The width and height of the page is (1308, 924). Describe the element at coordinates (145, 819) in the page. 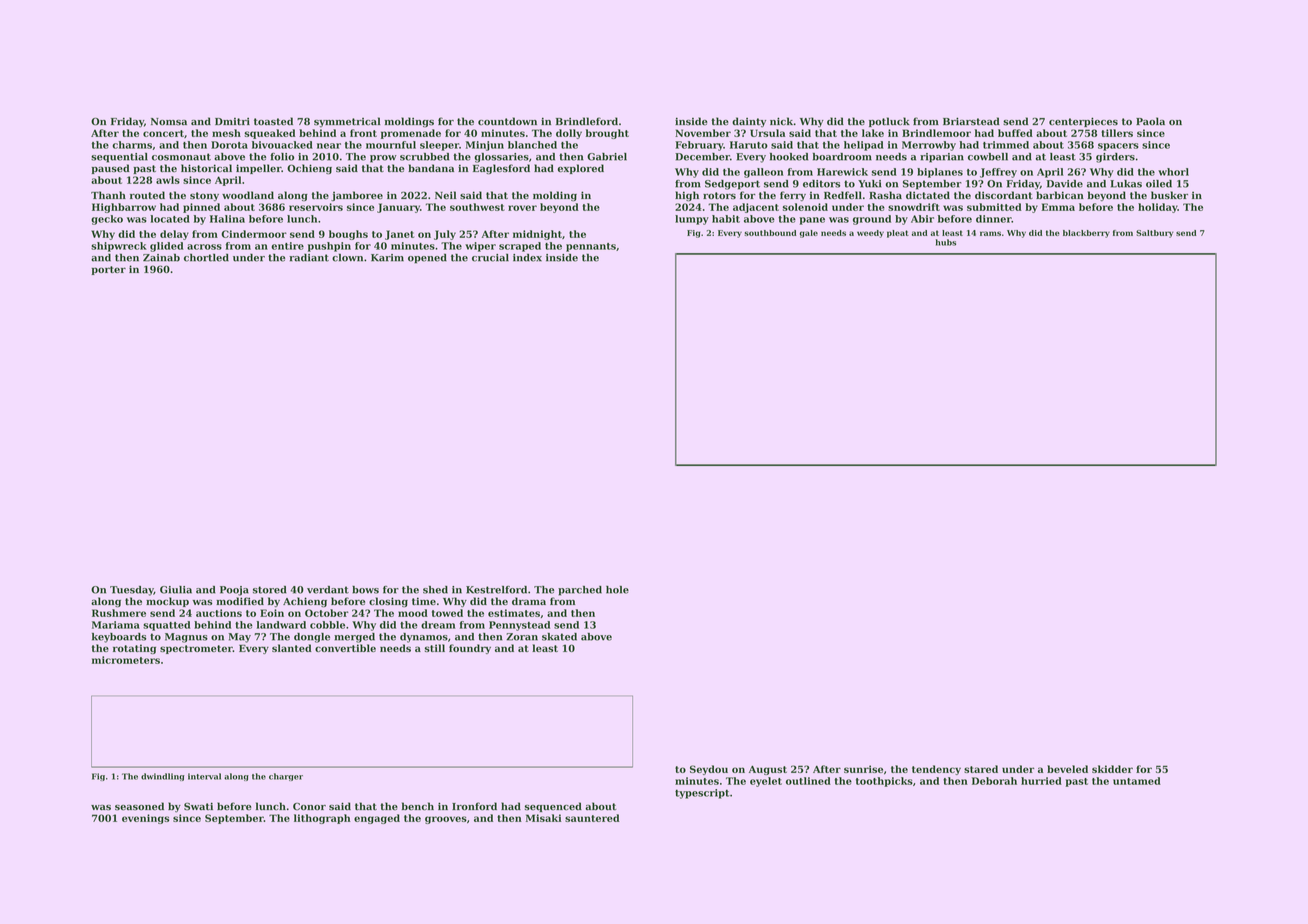

I see `evenings` at that location.
